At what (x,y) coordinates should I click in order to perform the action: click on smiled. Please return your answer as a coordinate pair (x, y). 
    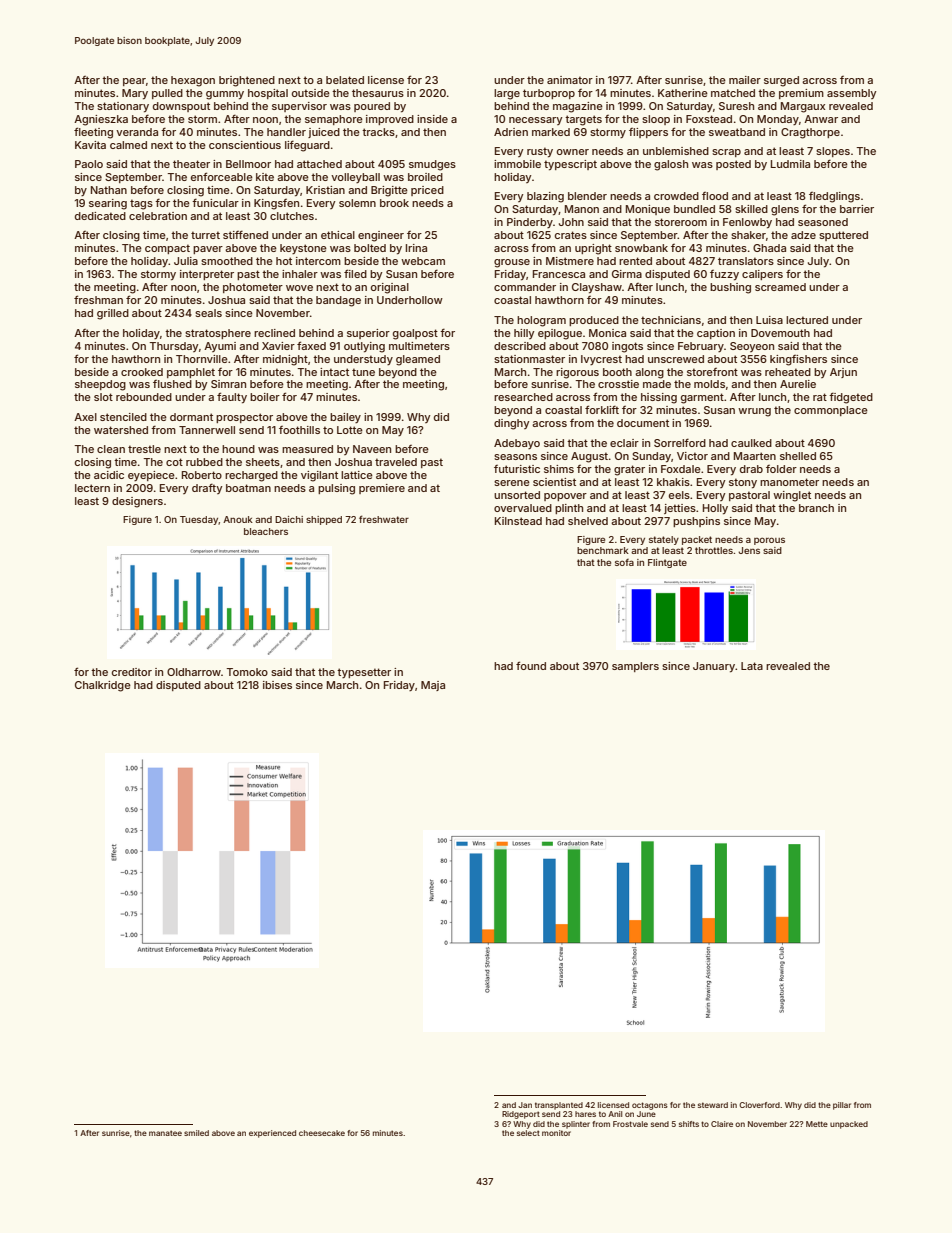
    Looking at the image, I should click on (196, 1133).
